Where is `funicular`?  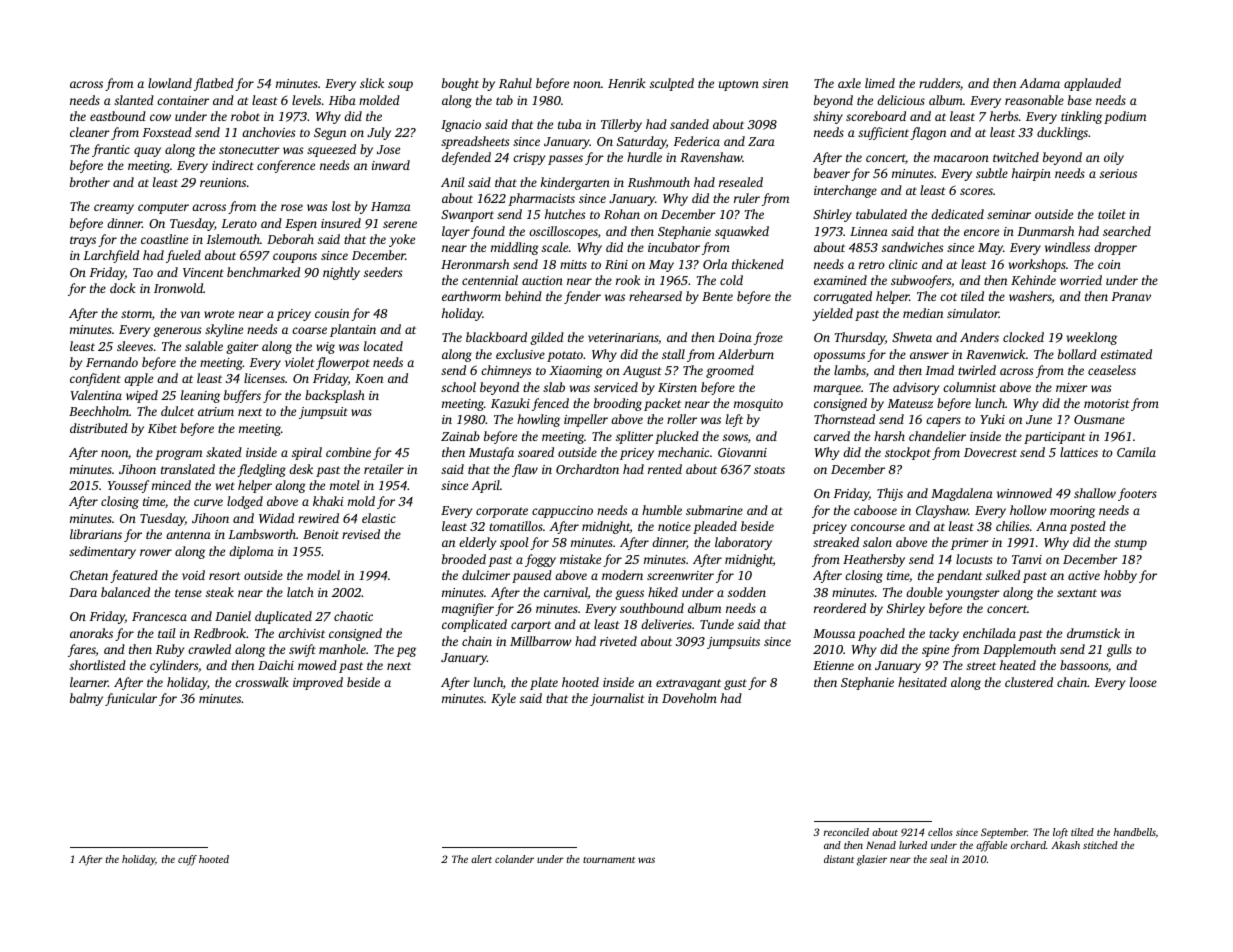
funicular is located at coordinates (131, 699).
